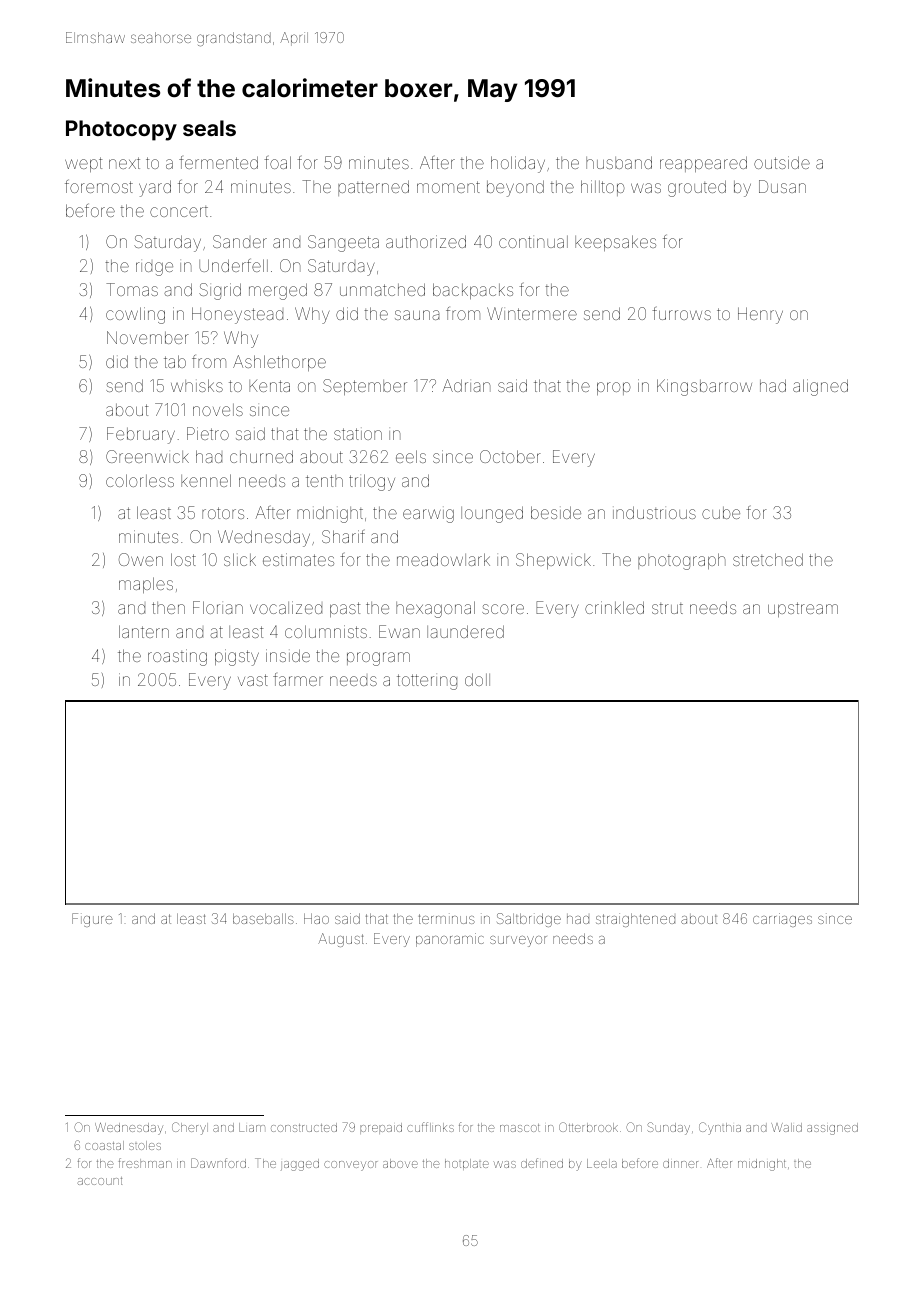  Describe the element at coordinates (373, 188) in the document. I see `patterned` at that location.
